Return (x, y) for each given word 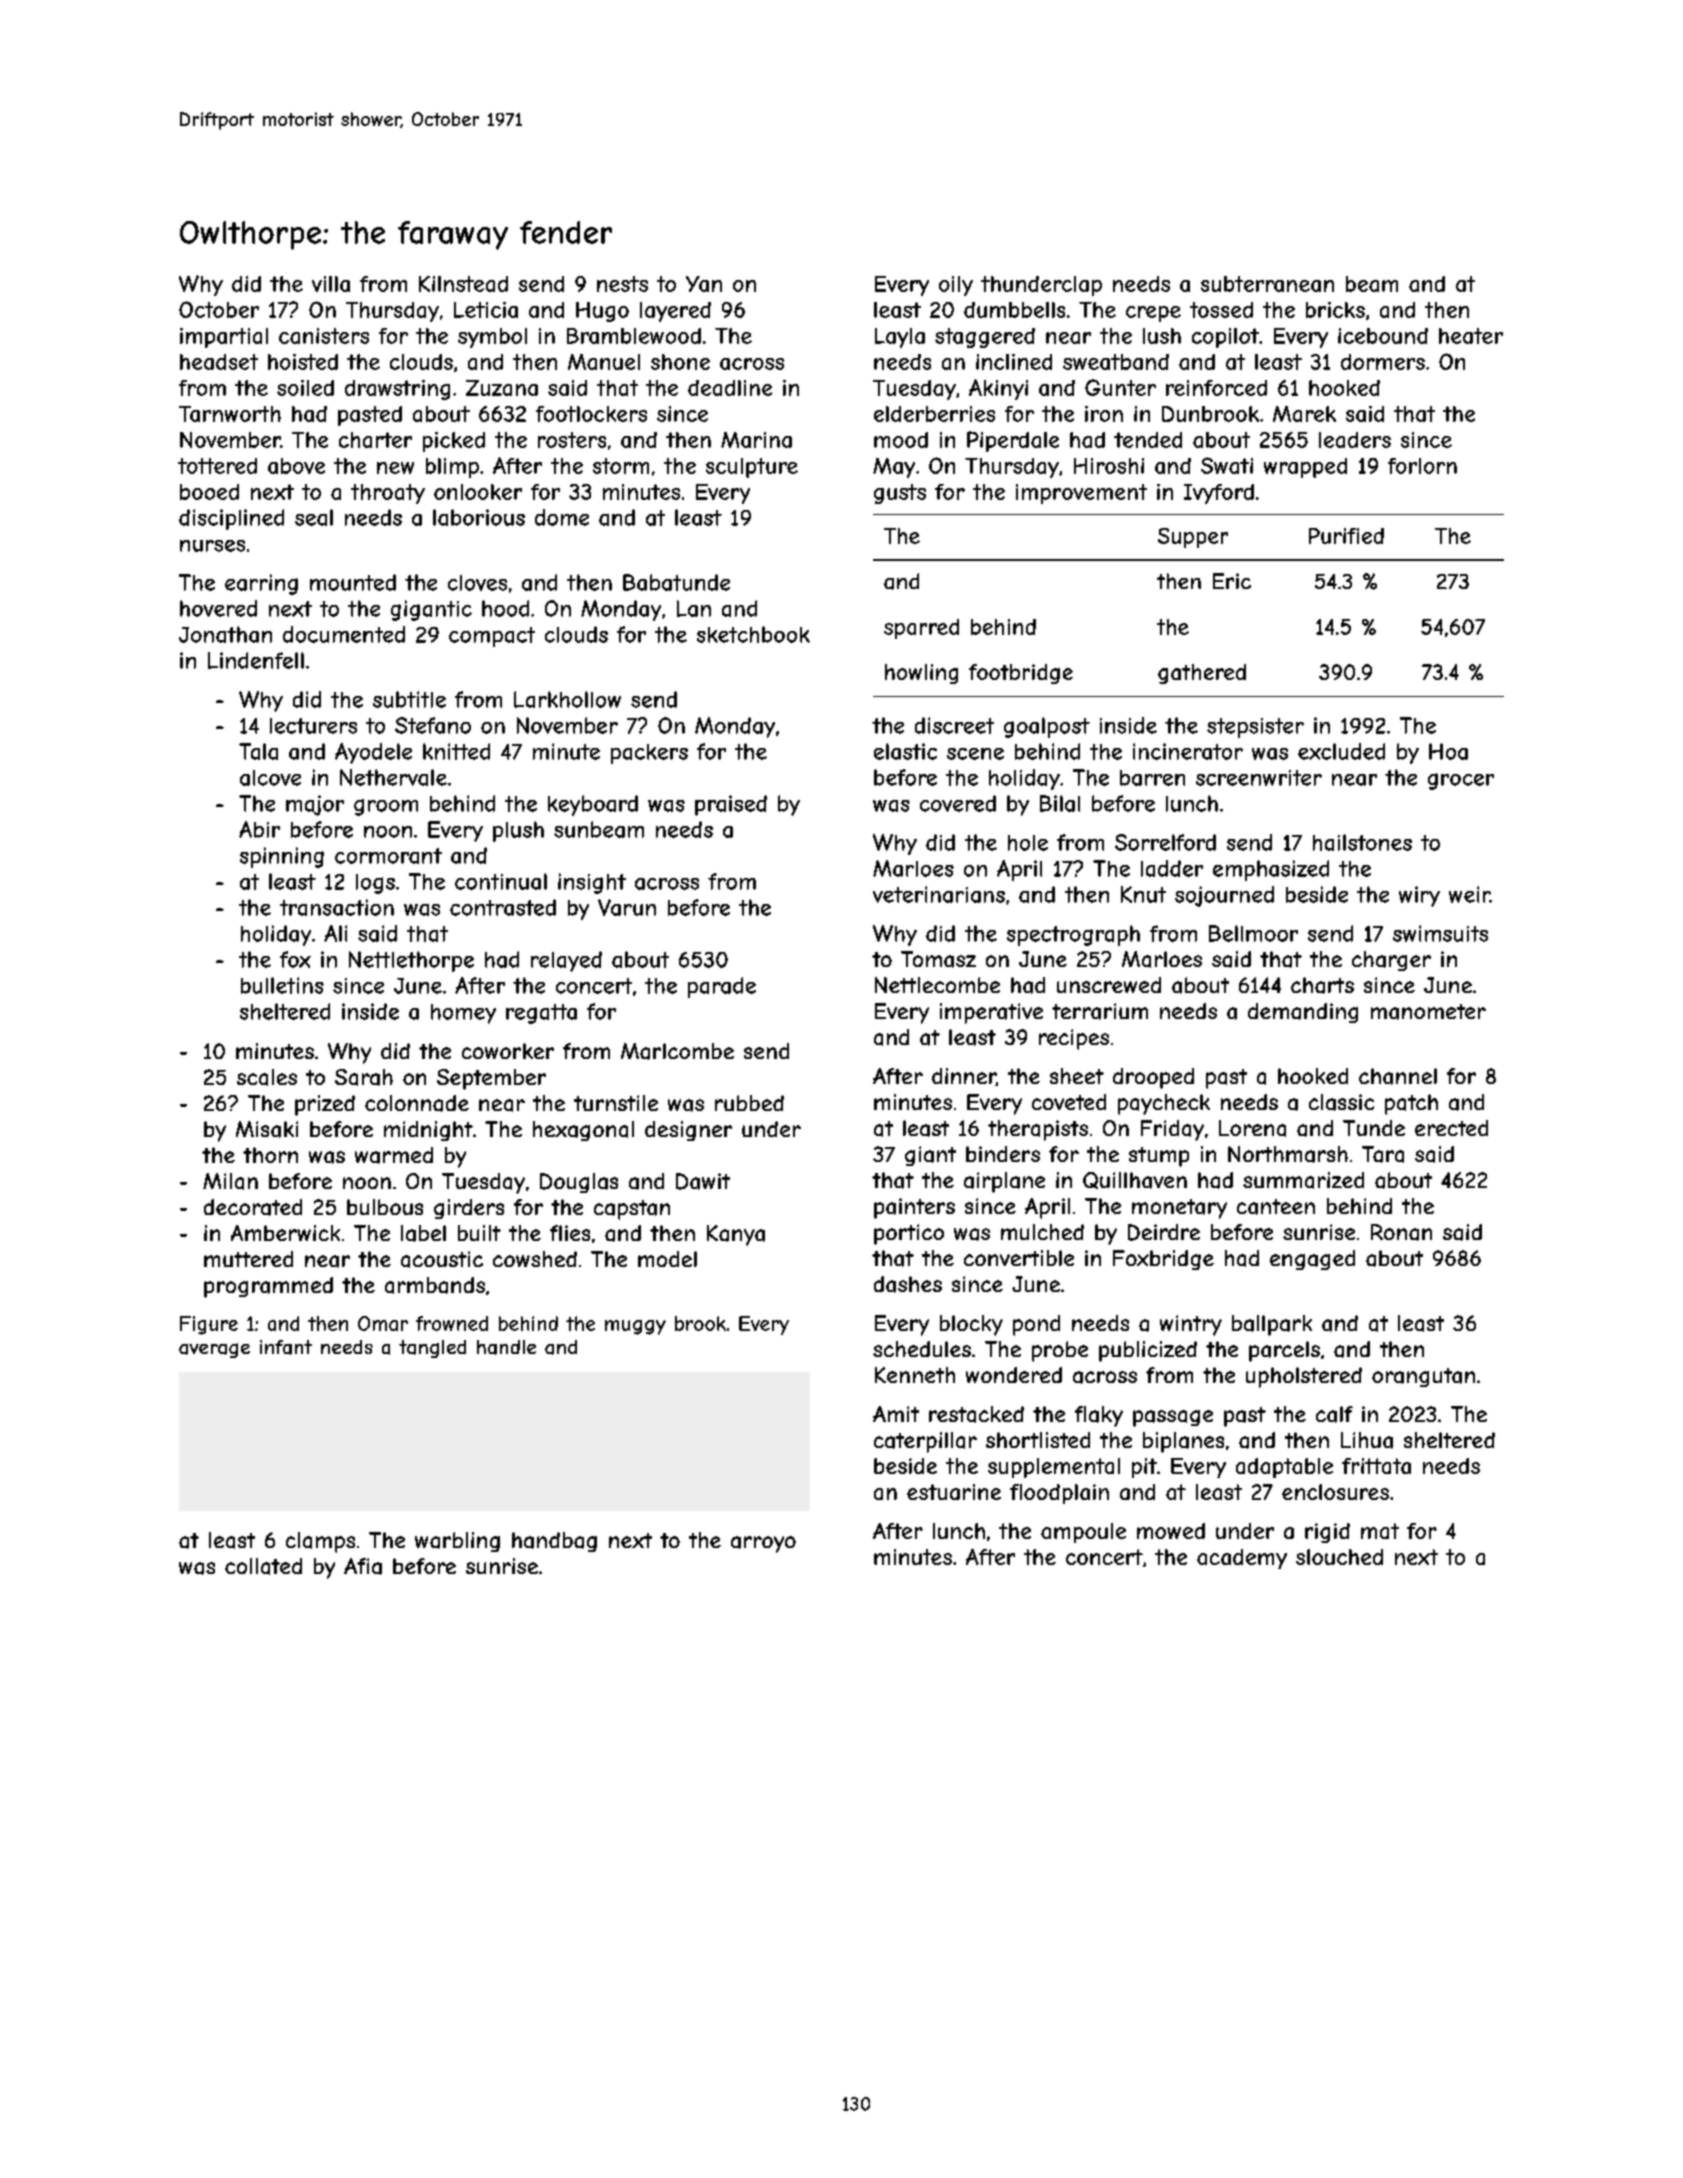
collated (263, 1566)
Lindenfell (256, 660)
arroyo (763, 1544)
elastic (905, 751)
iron (1104, 414)
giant (930, 1156)
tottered (217, 466)
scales (267, 1077)
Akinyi (998, 389)
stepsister (1255, 728)
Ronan (1401, 1232)
